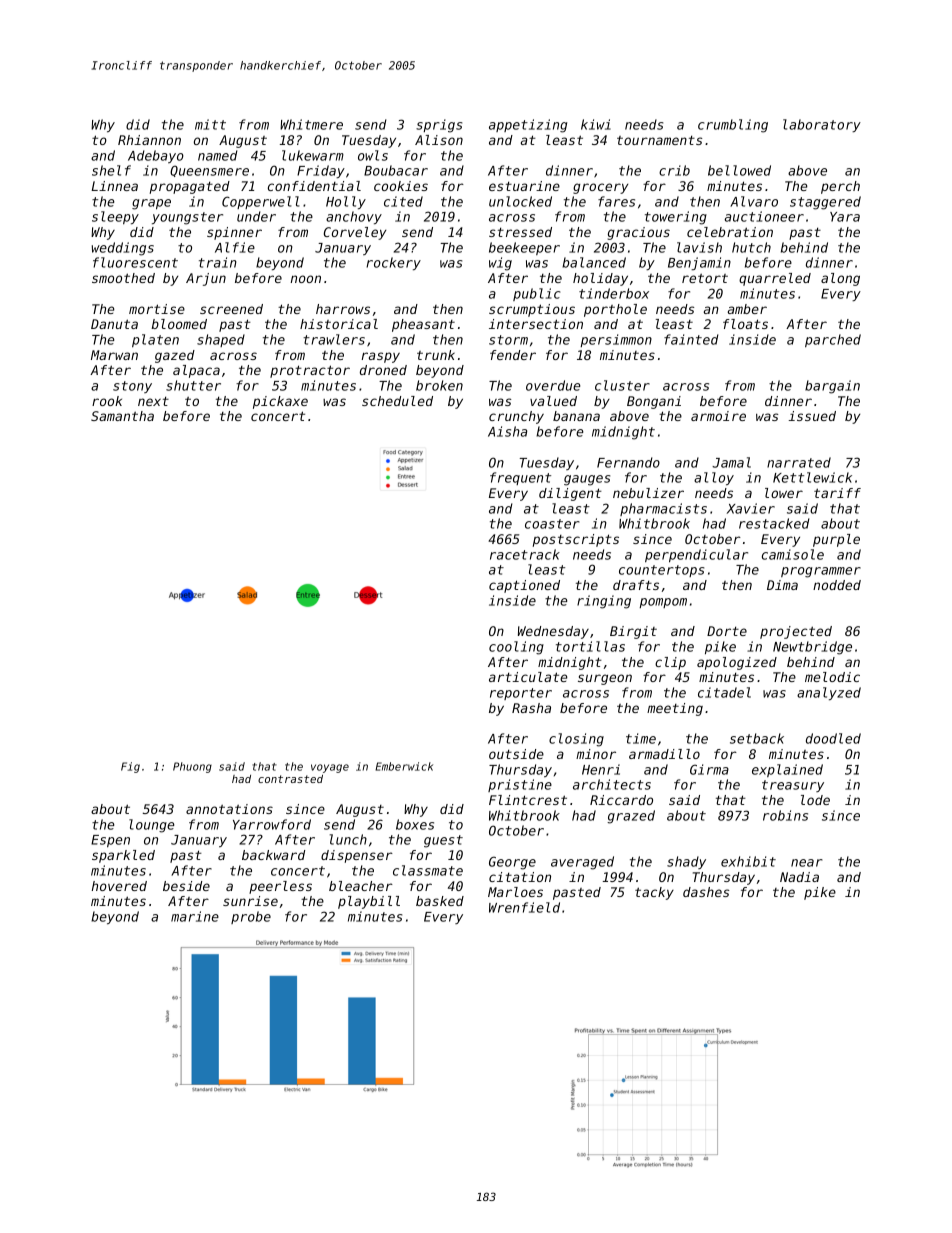  Describe the element at coordinates (373, 155) in the image. I see `owls` at that location.
